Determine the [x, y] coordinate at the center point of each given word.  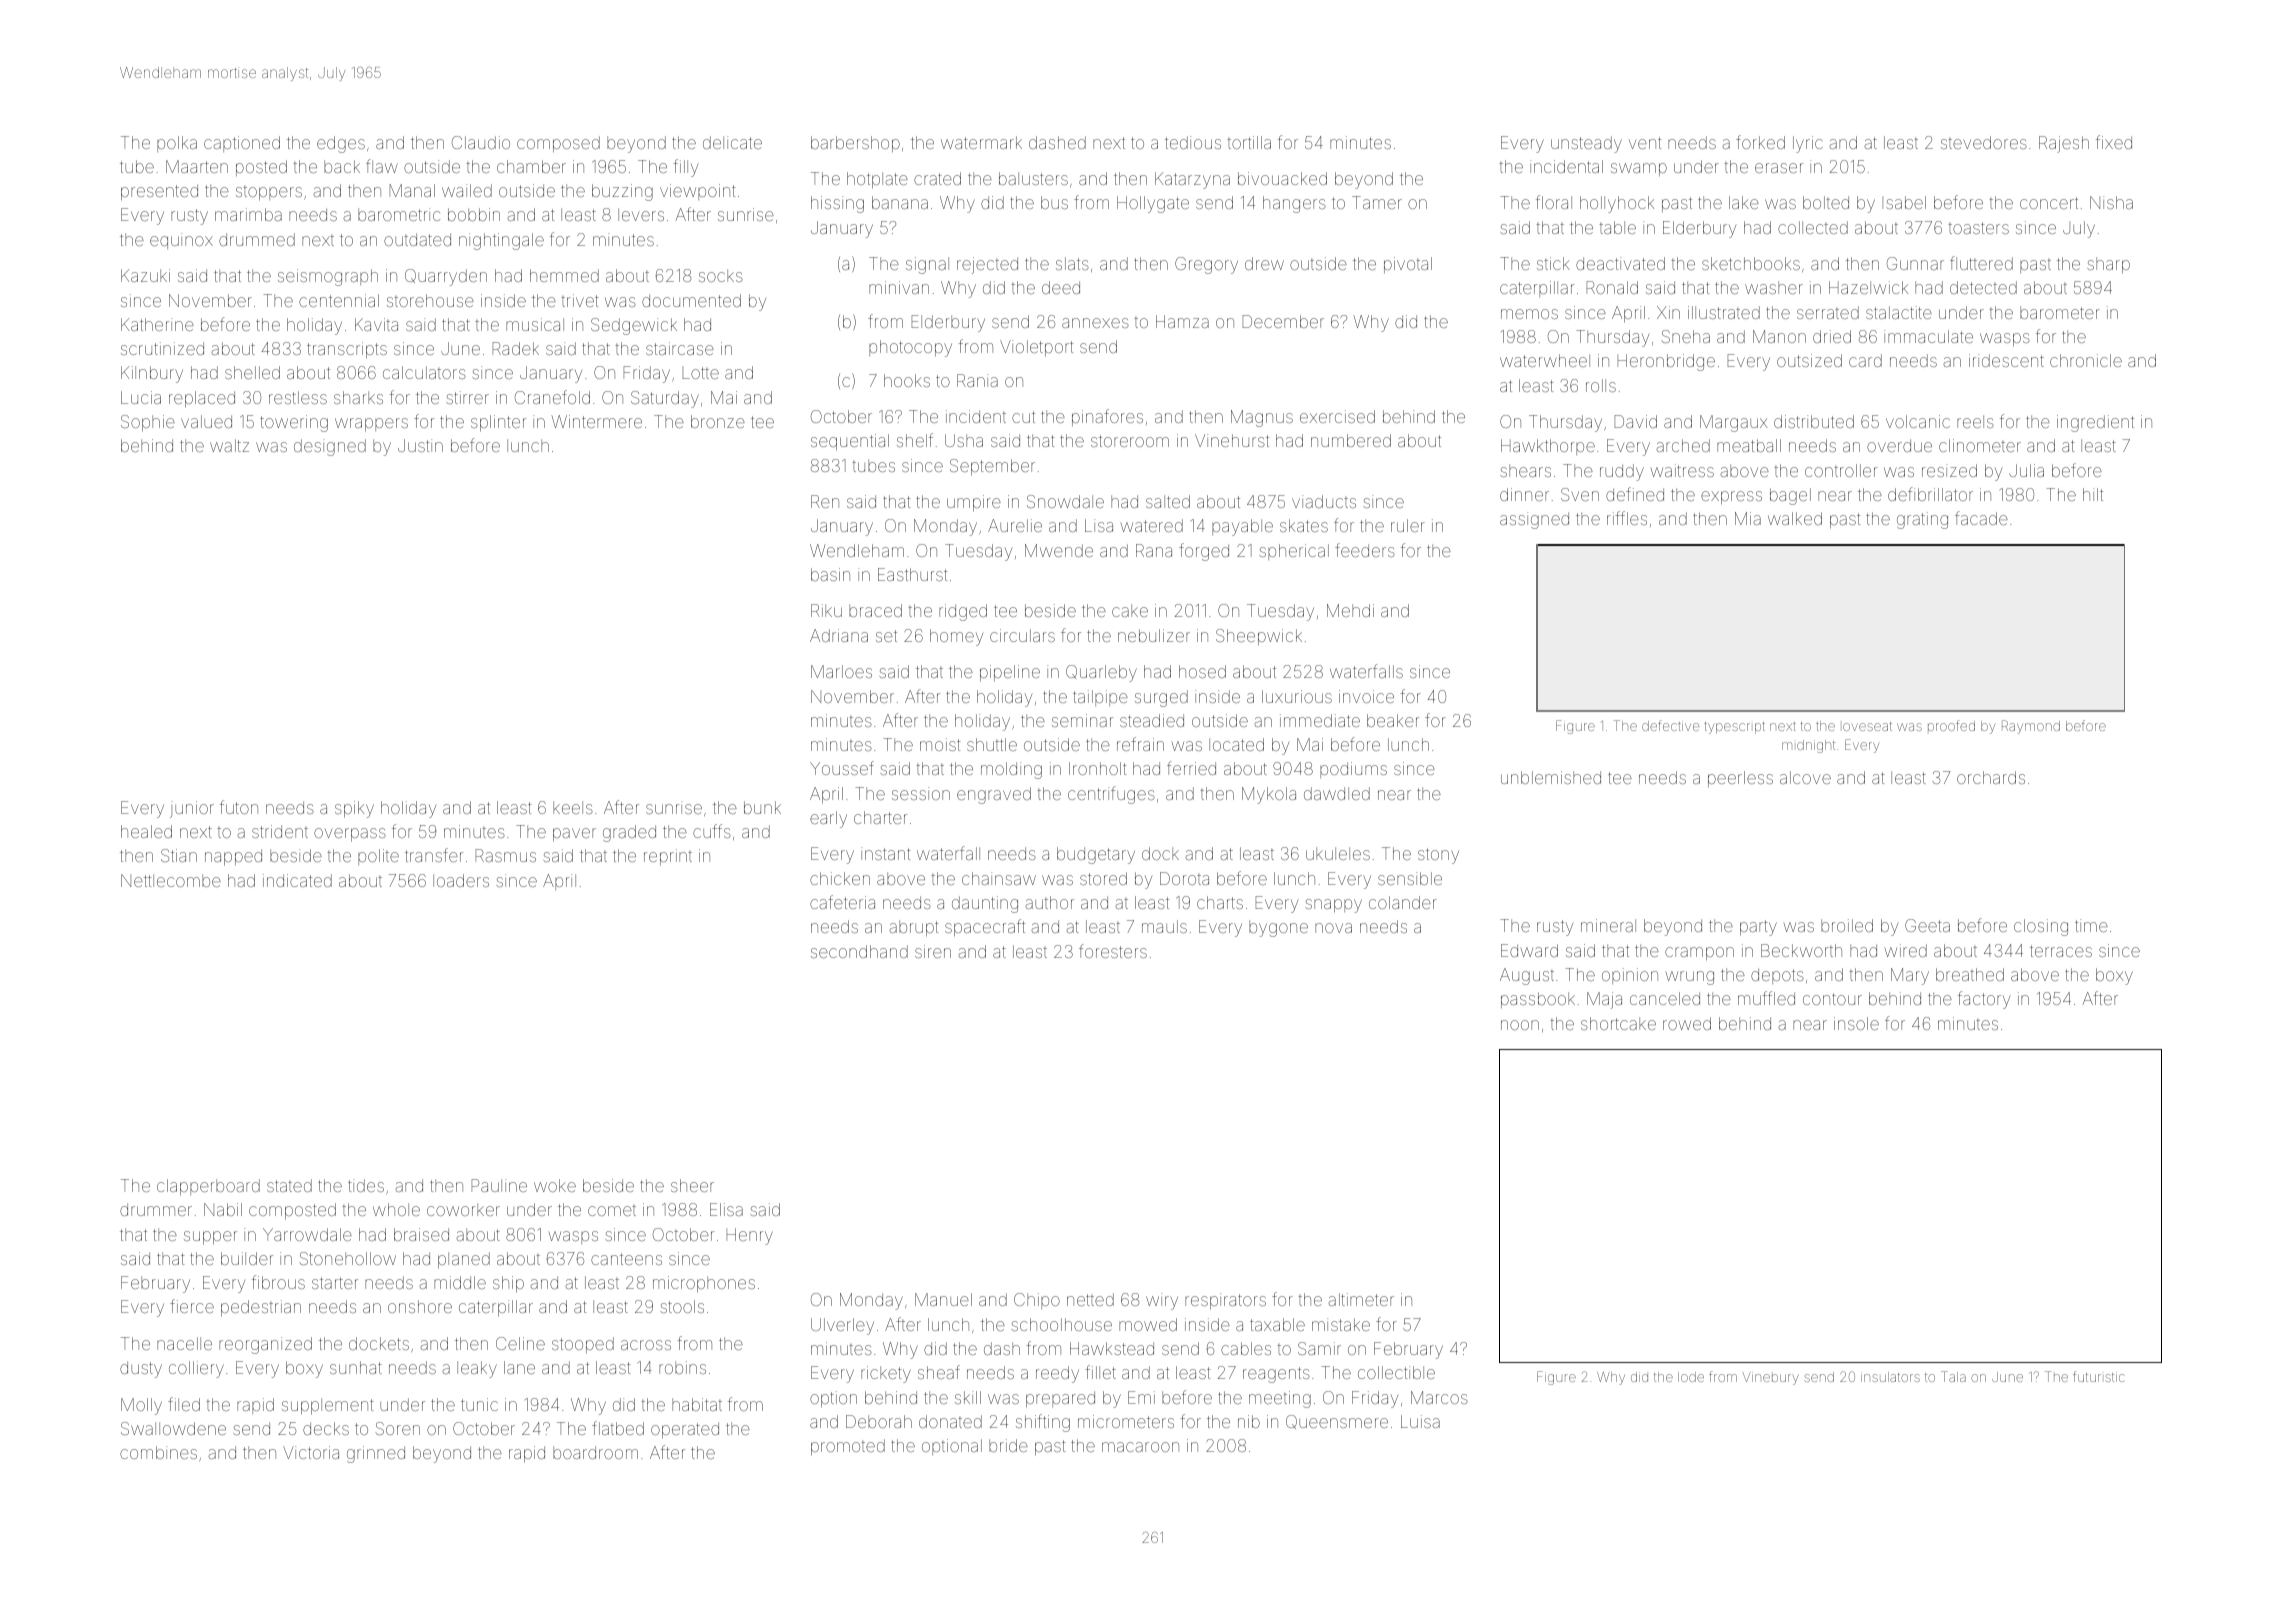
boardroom [595, 1452]
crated [937, 178]
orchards [1991, 777]
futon [239, 807]
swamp [1639, 169]
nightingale [501, 241]
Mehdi [1350, 610]
